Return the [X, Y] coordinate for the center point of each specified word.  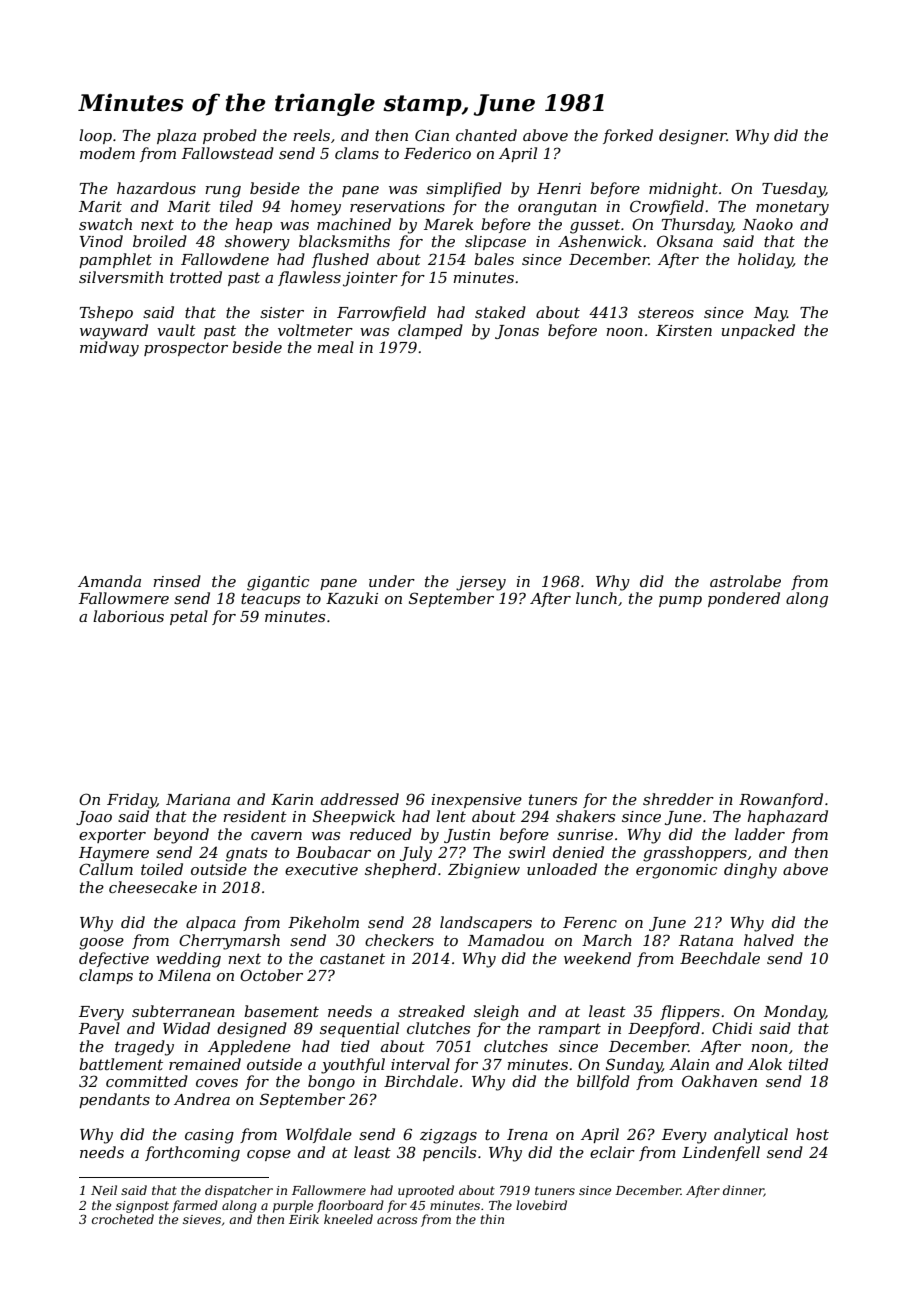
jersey [481, 583]
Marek [449, 224]
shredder [678, 799]
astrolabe [745, 581]
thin [492, 1219]
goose [101, 944]
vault [176, 330]
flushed [340, 260]
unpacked [758, 331]
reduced [381, 834]
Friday [132, 801]
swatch [105, 224]
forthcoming [192, 1154]
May [770, 314]
